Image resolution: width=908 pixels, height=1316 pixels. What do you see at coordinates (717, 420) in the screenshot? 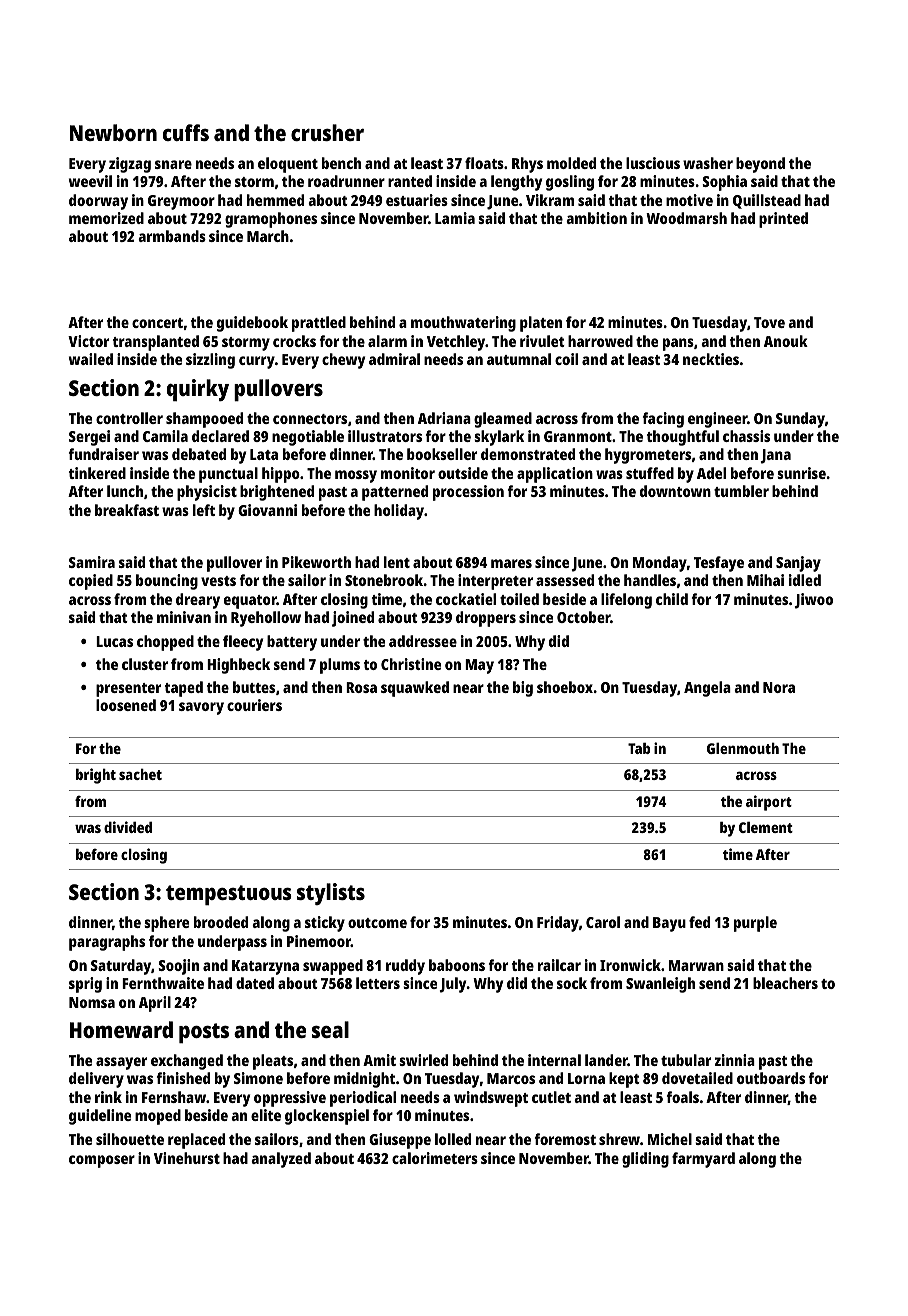
I see `engineer` at bounding box center [717, 420].
